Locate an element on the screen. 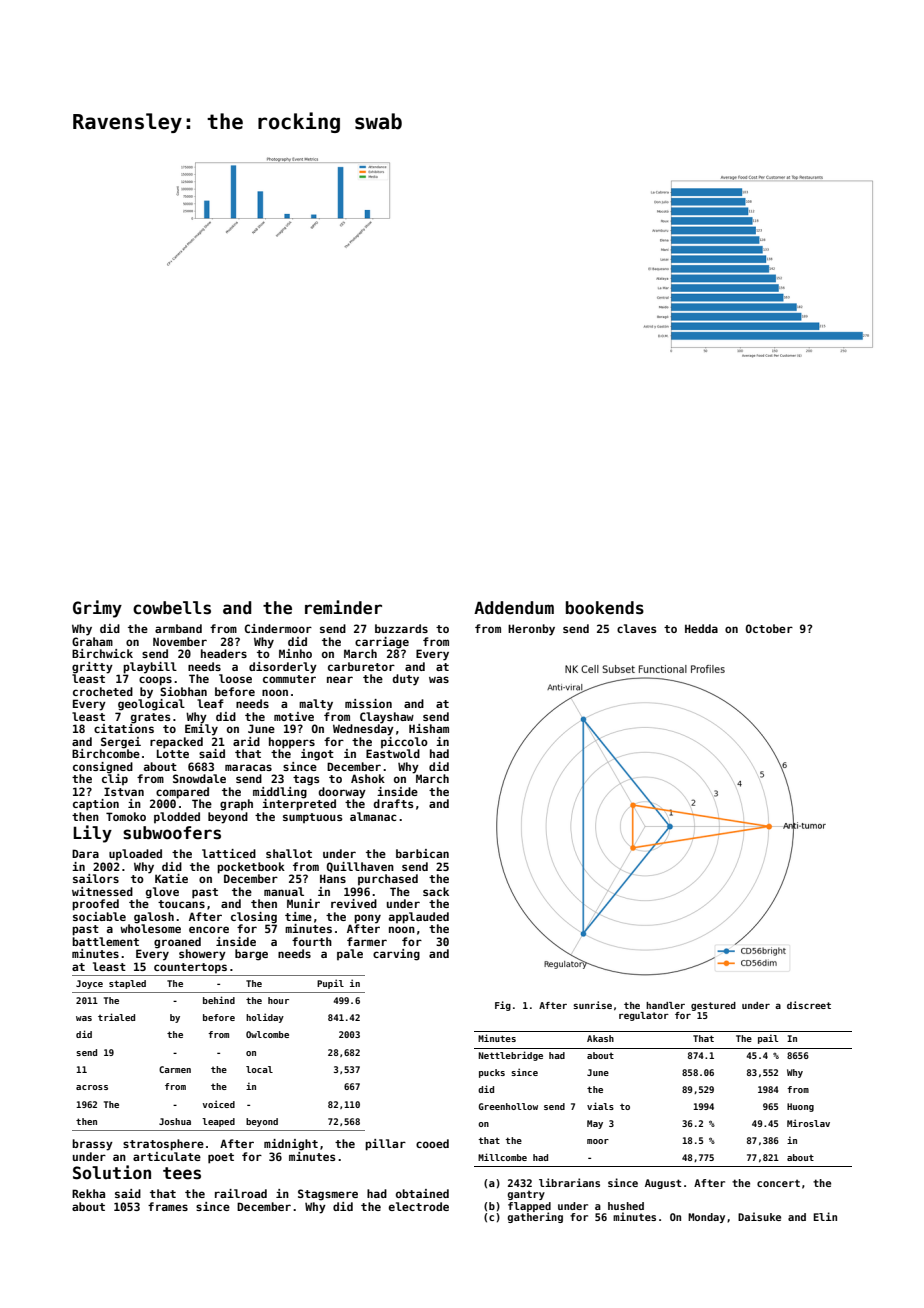 This screenshot has height=1308, width=924. Hisham is located at coordinates (429, 728).
